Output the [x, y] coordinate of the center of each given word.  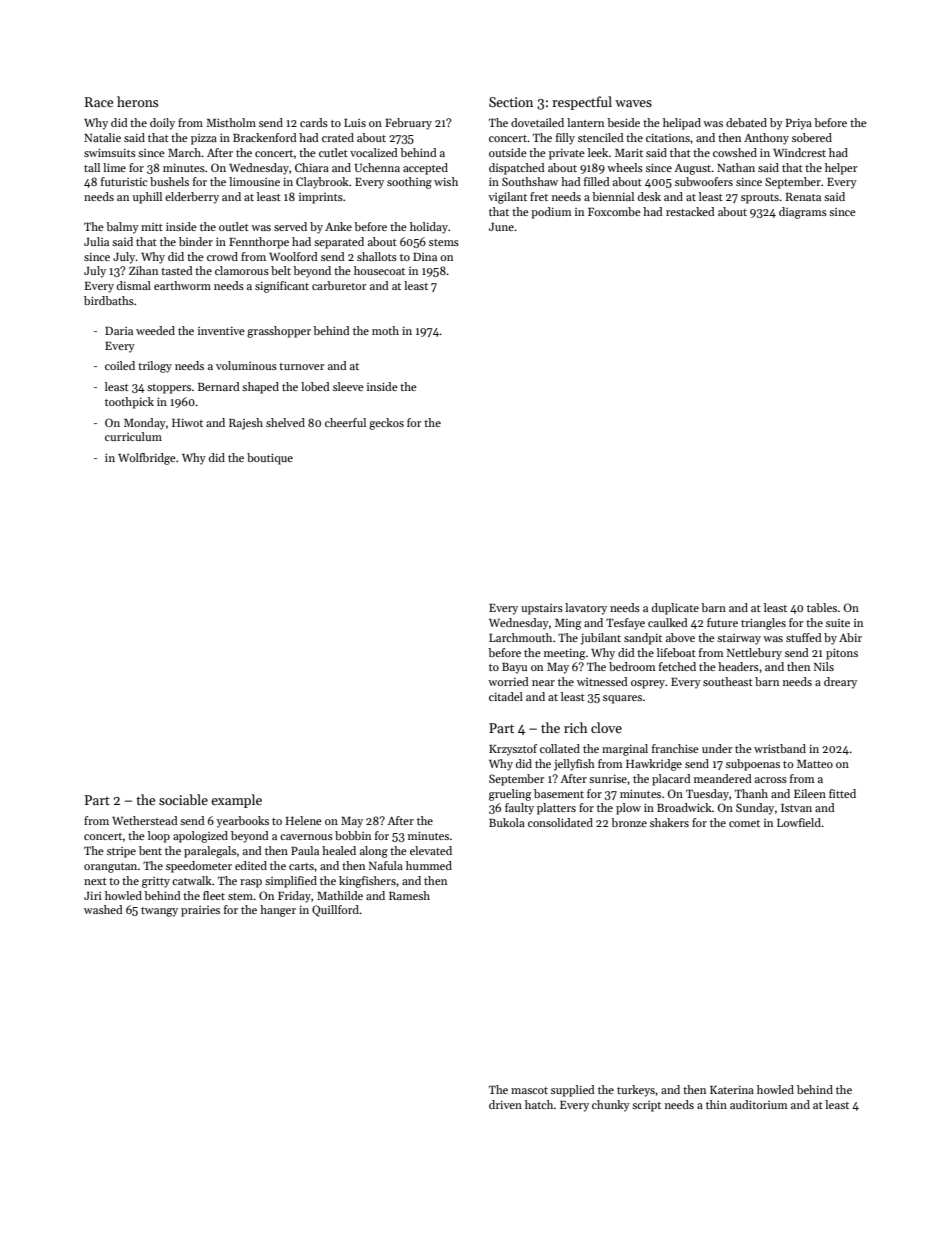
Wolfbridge [147, 459]
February [408, 124]
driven [505, 1104]
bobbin [353, 835]
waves [633, 103]
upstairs [542, 609]
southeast [728, 681]
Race [99, 102]
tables [822, 607]
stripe [121, 852]
